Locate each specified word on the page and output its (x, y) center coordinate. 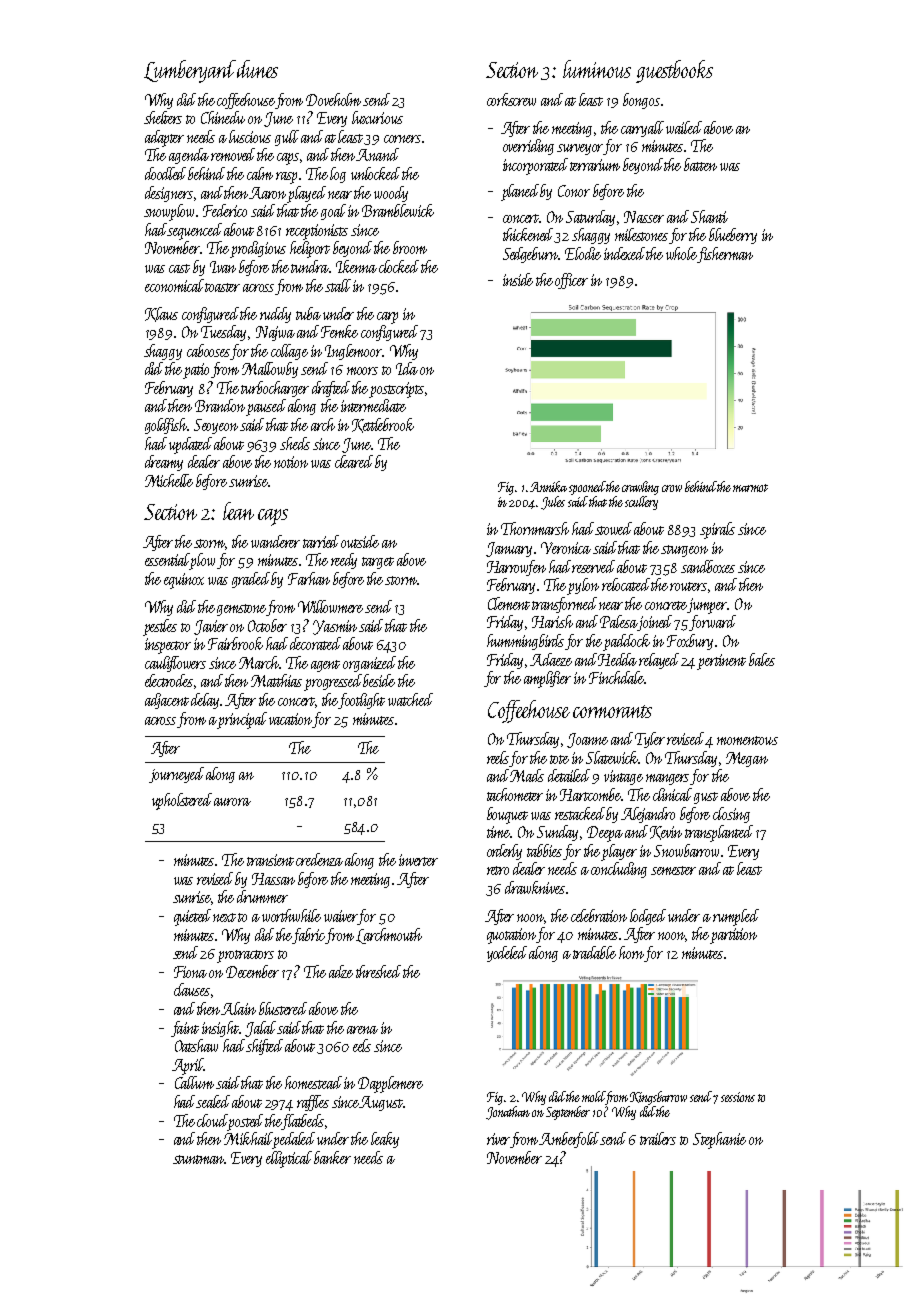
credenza (319, 859)
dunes (257, 69)
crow (672, 488)
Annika (548, 486)
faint (185, 1029)
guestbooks (674, 71)
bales (762, 659)
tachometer (515, 794)
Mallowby (270, 370)
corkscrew (511, 99)
